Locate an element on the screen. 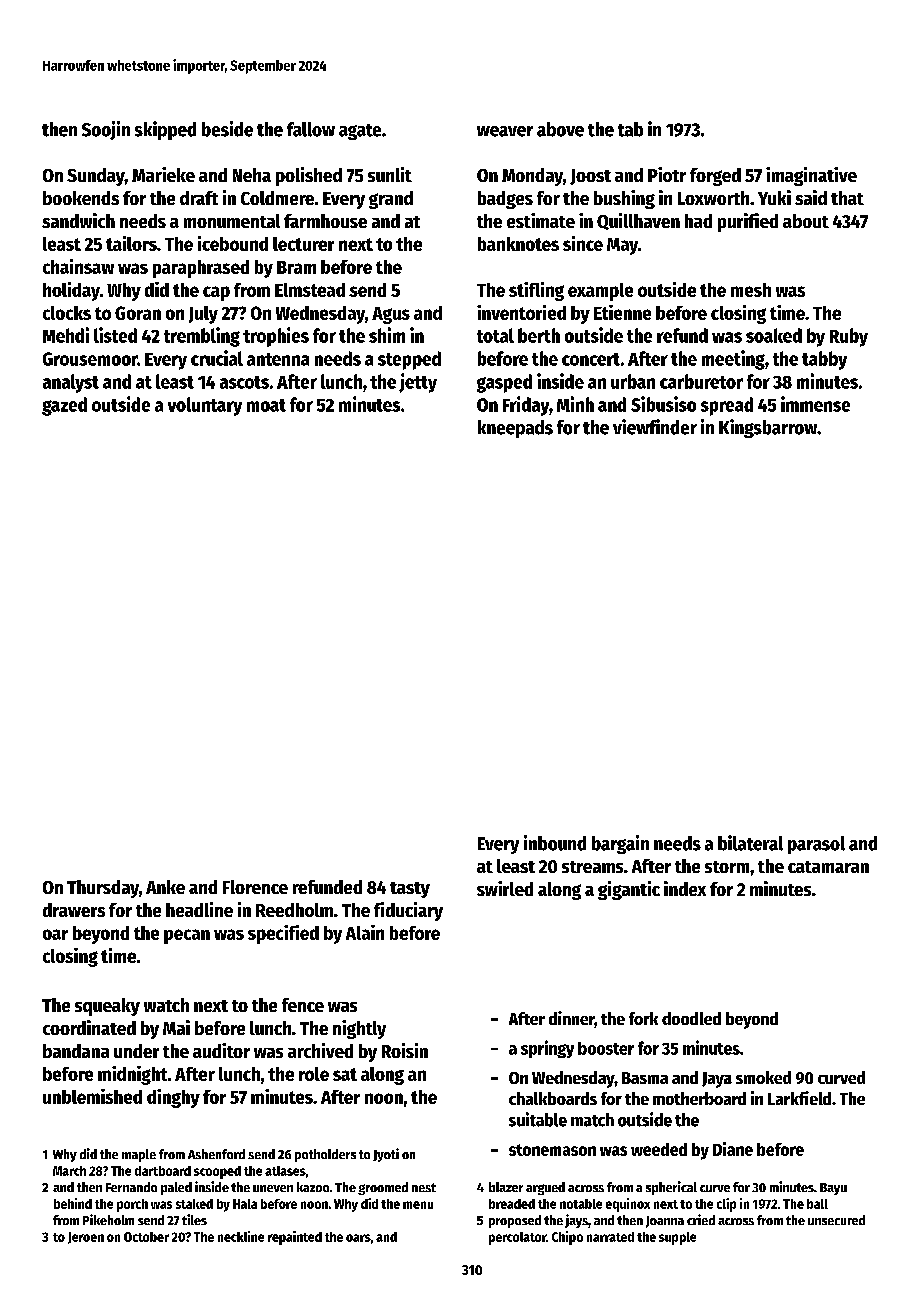 This screenshot has width=924, height=1308. gigantic is located at coordinates (629, 890).
